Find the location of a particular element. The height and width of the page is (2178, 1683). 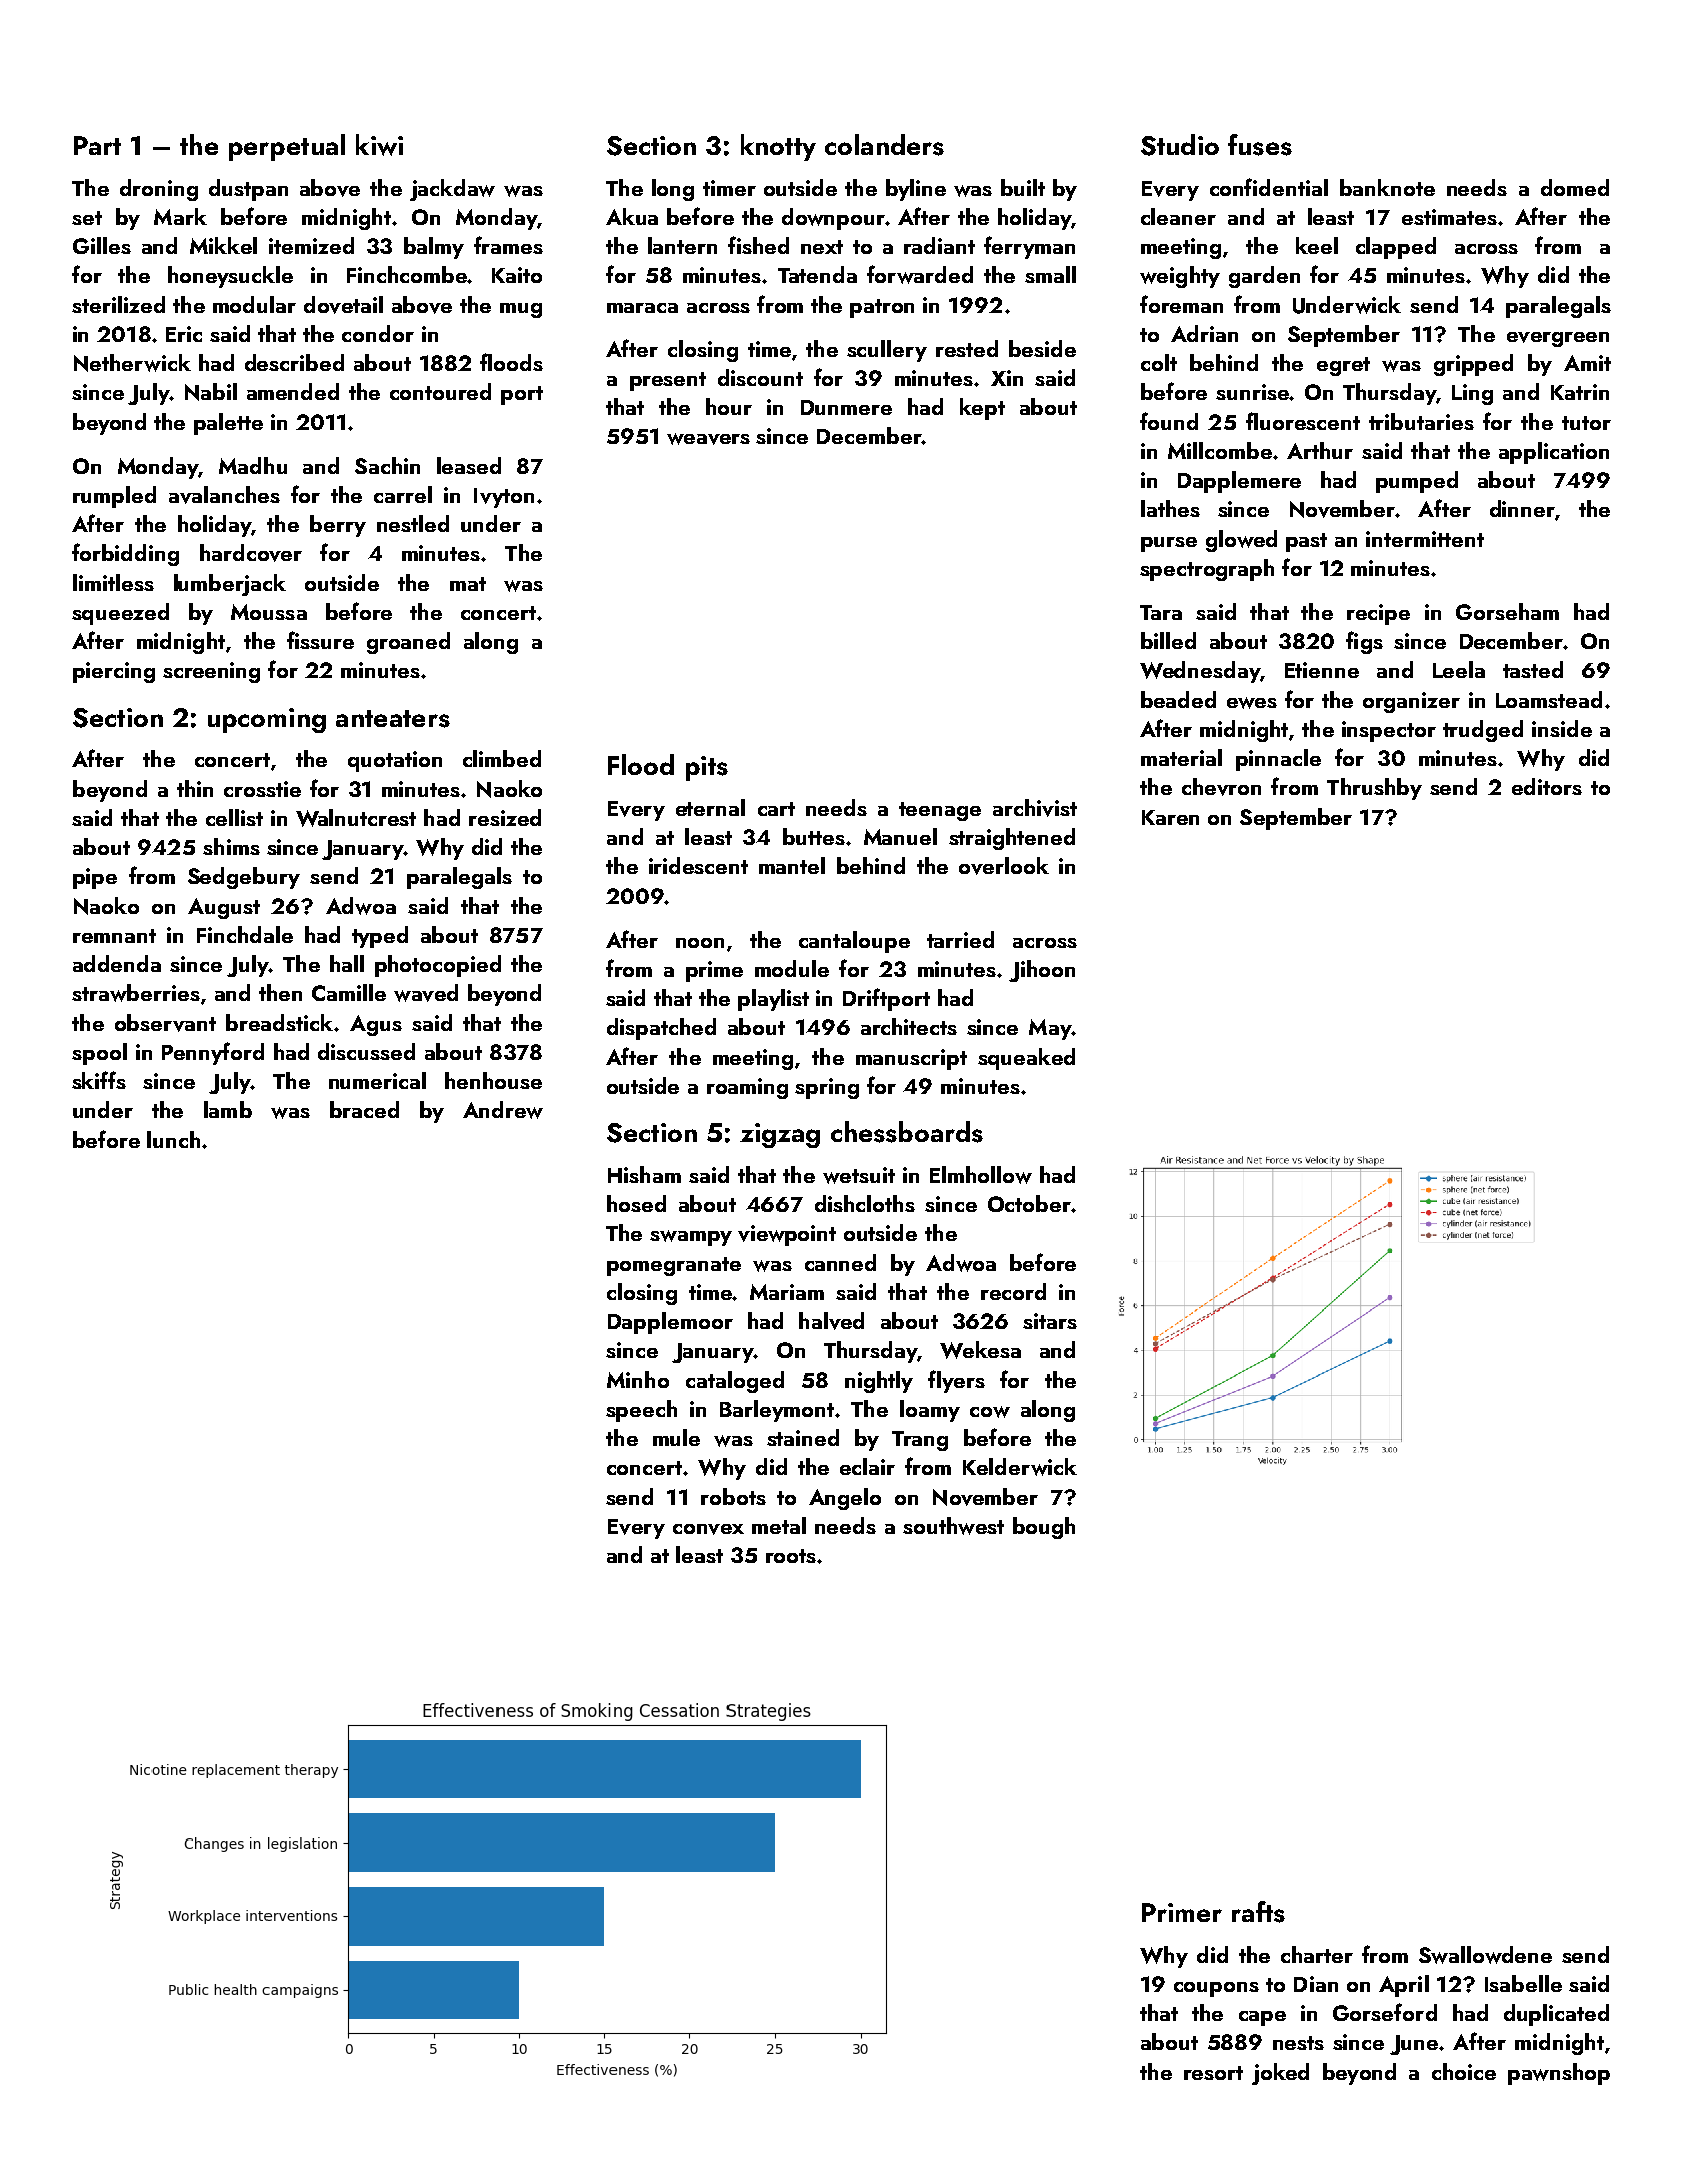

resort is located at coordinates (1213, 2073).
